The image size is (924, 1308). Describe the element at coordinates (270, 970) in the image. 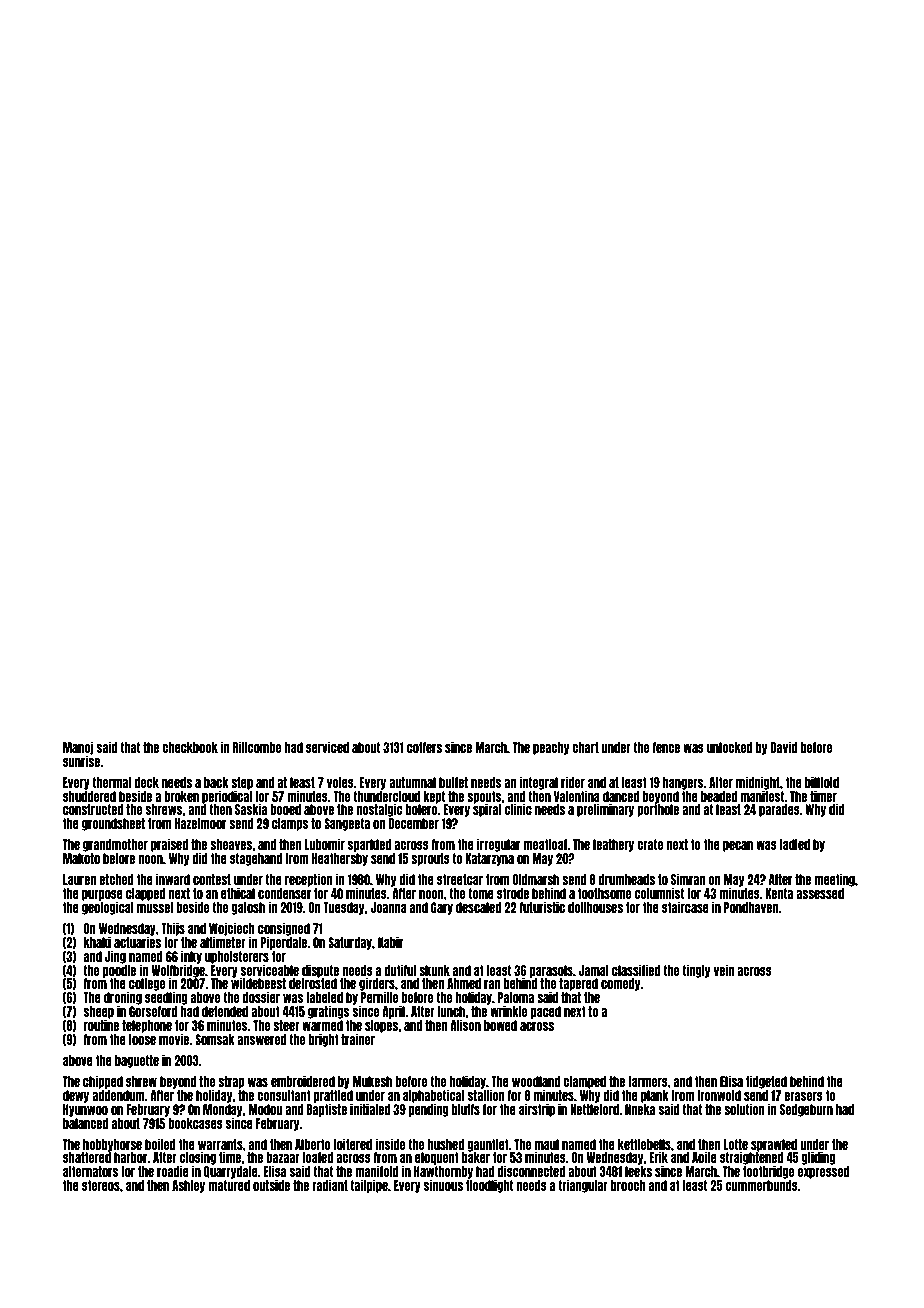

I see `serviceable` at that location.
